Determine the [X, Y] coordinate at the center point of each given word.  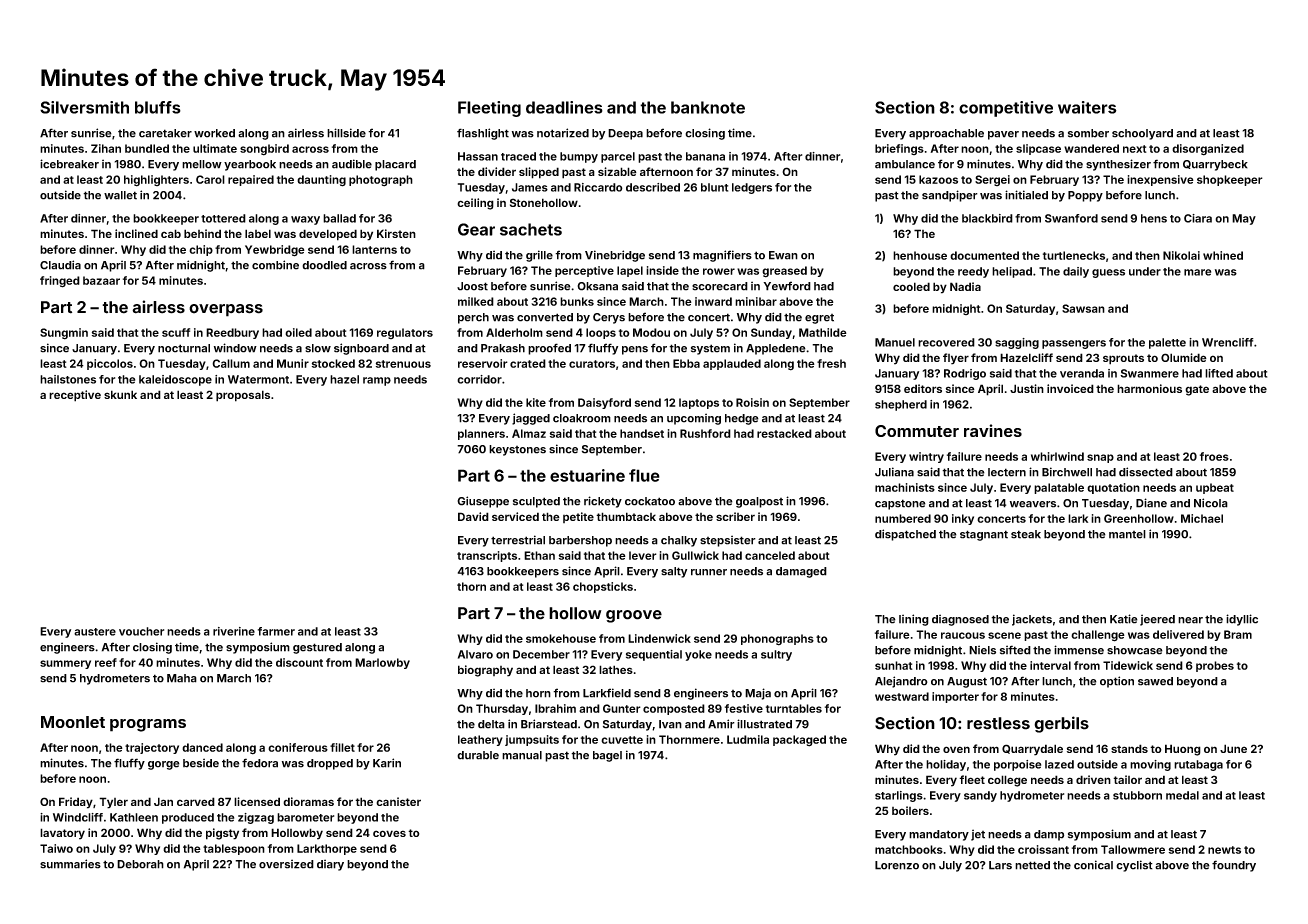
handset [642, 433]
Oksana [597, 286]
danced [202, 747]
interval [1050, 665]
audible [352, 164]
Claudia [60, 265]
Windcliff [78, 817]
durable [478, 755]
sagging [1017, 343]
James [530, 187]
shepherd [901, 405]
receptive [75, 396]
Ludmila [748, 739]
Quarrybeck [1215, 165]
